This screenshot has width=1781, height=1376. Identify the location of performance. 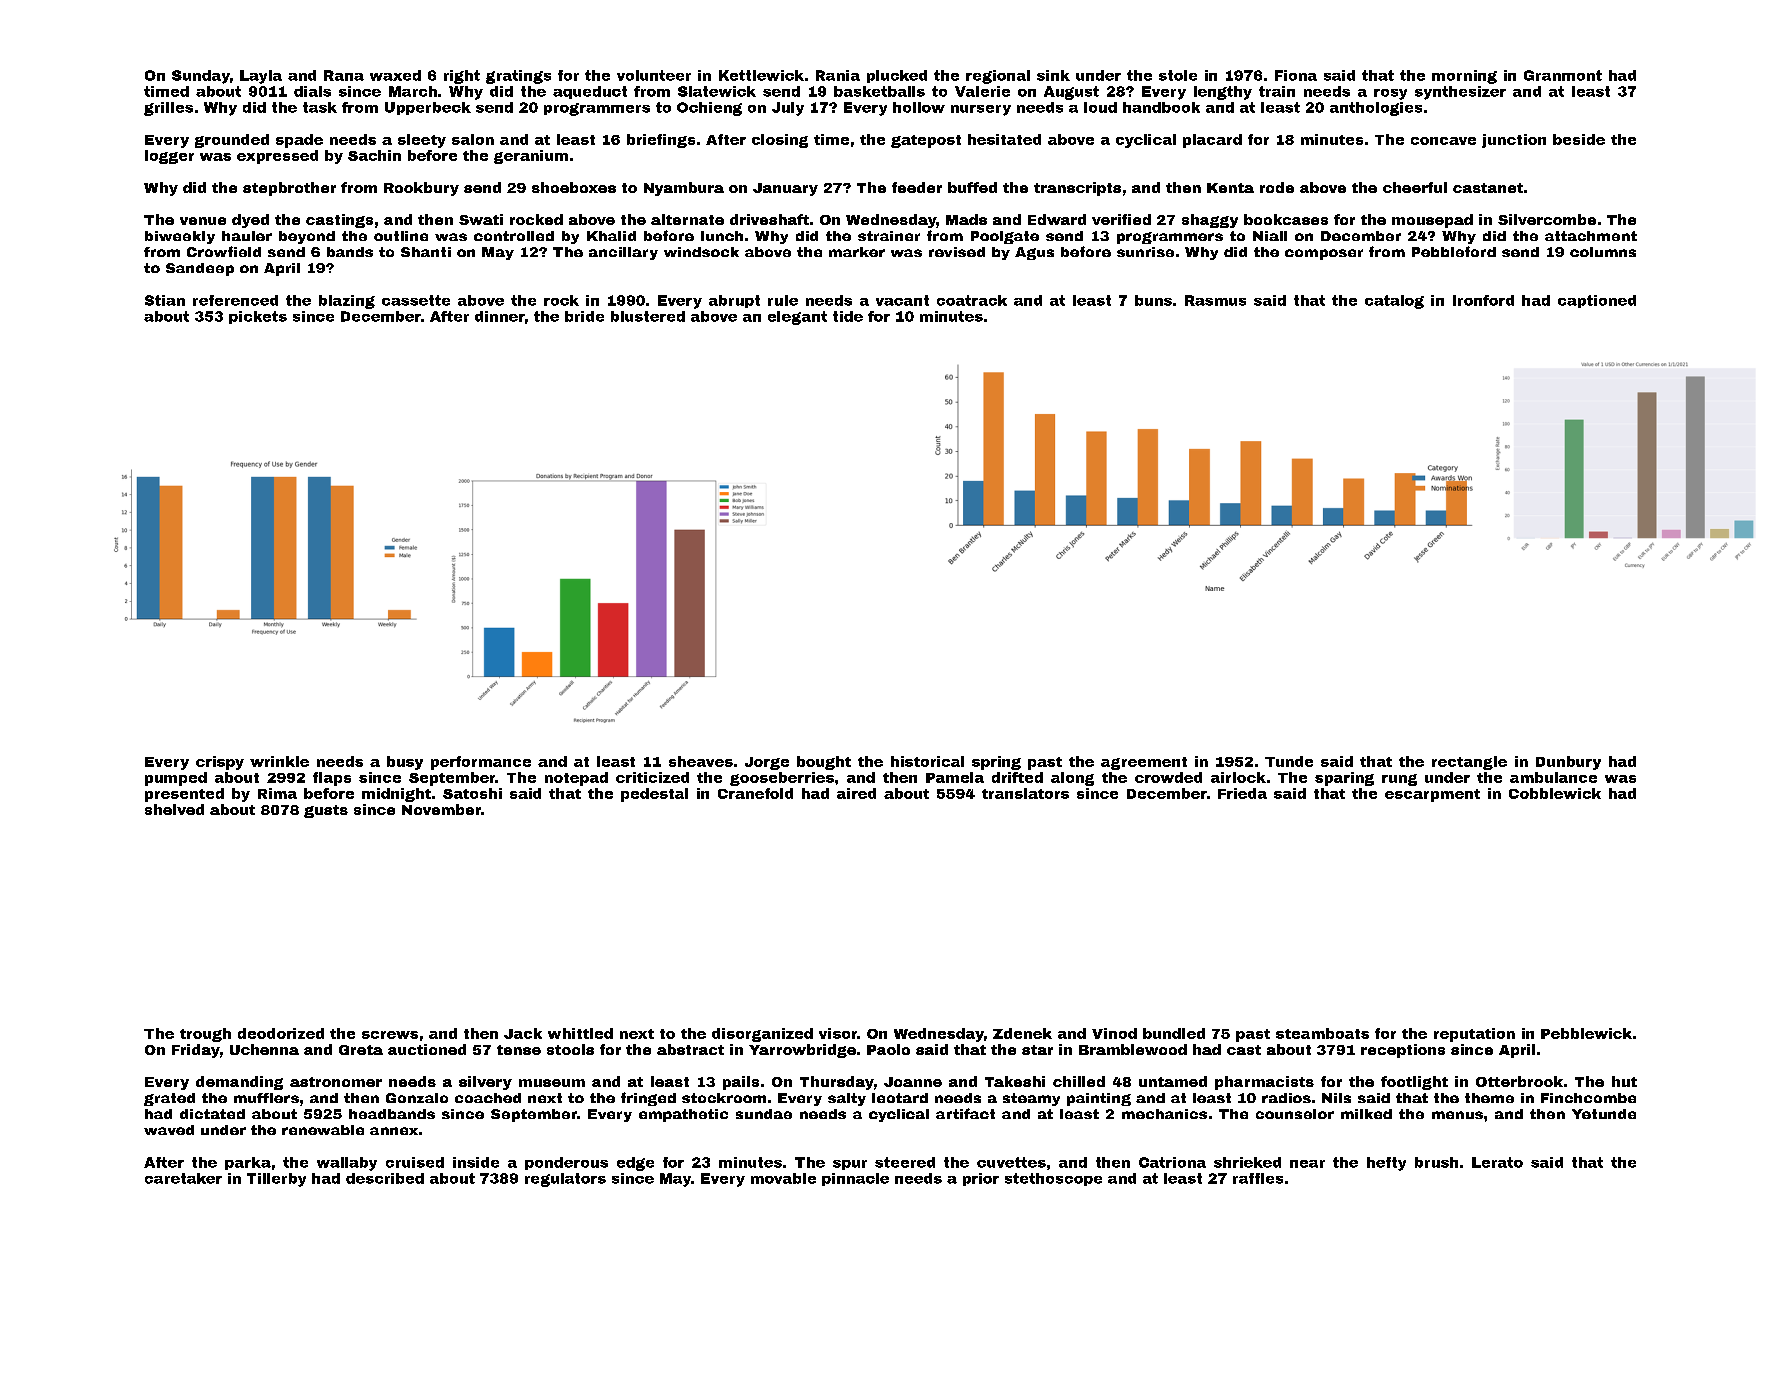
(481, 763).
